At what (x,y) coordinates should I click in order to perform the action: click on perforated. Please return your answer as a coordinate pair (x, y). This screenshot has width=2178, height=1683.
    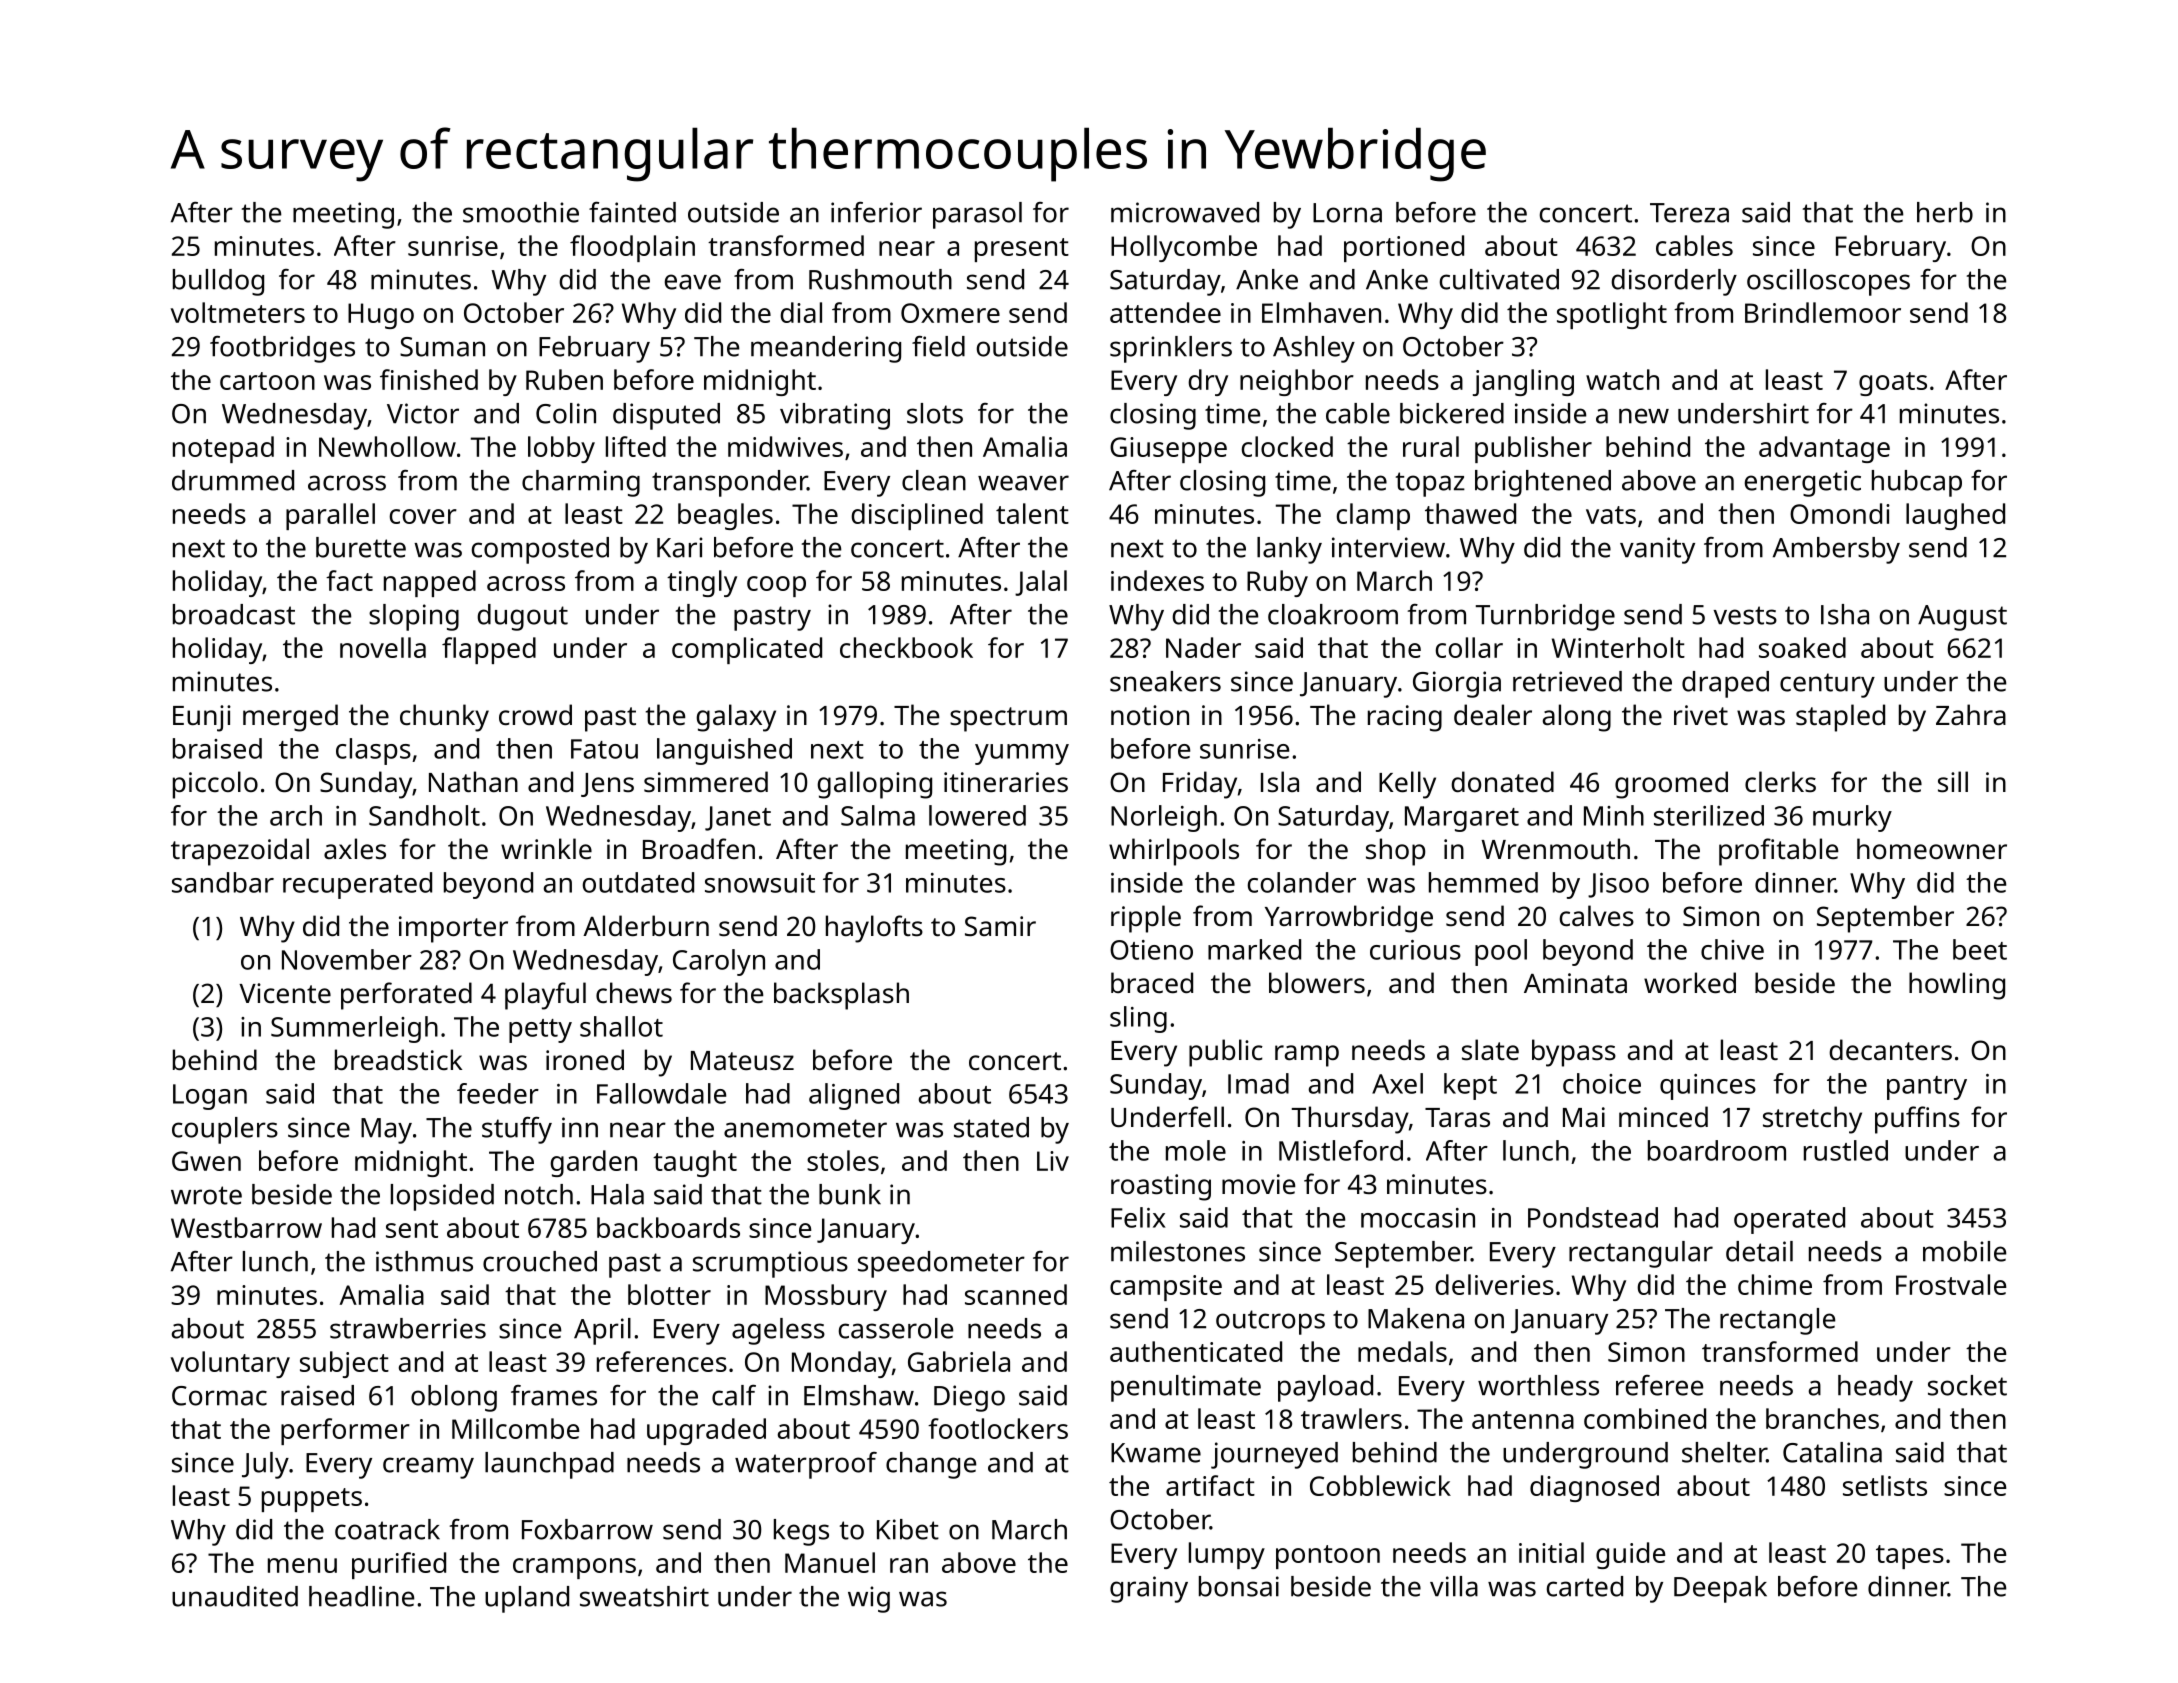
    Looking at the image, I should click on (406, 996).
